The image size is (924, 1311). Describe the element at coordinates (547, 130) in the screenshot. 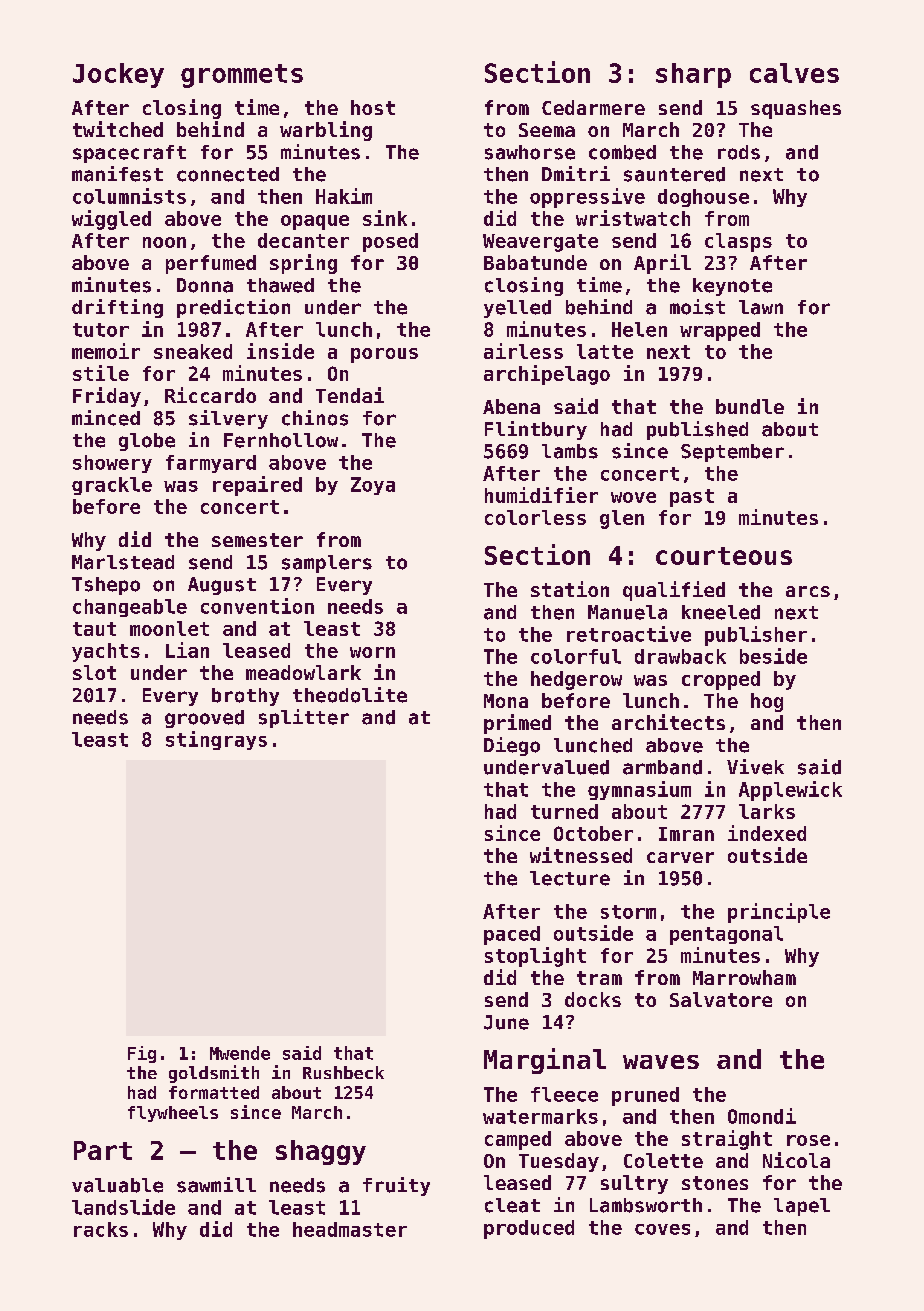

I see `Seema` at that location.
